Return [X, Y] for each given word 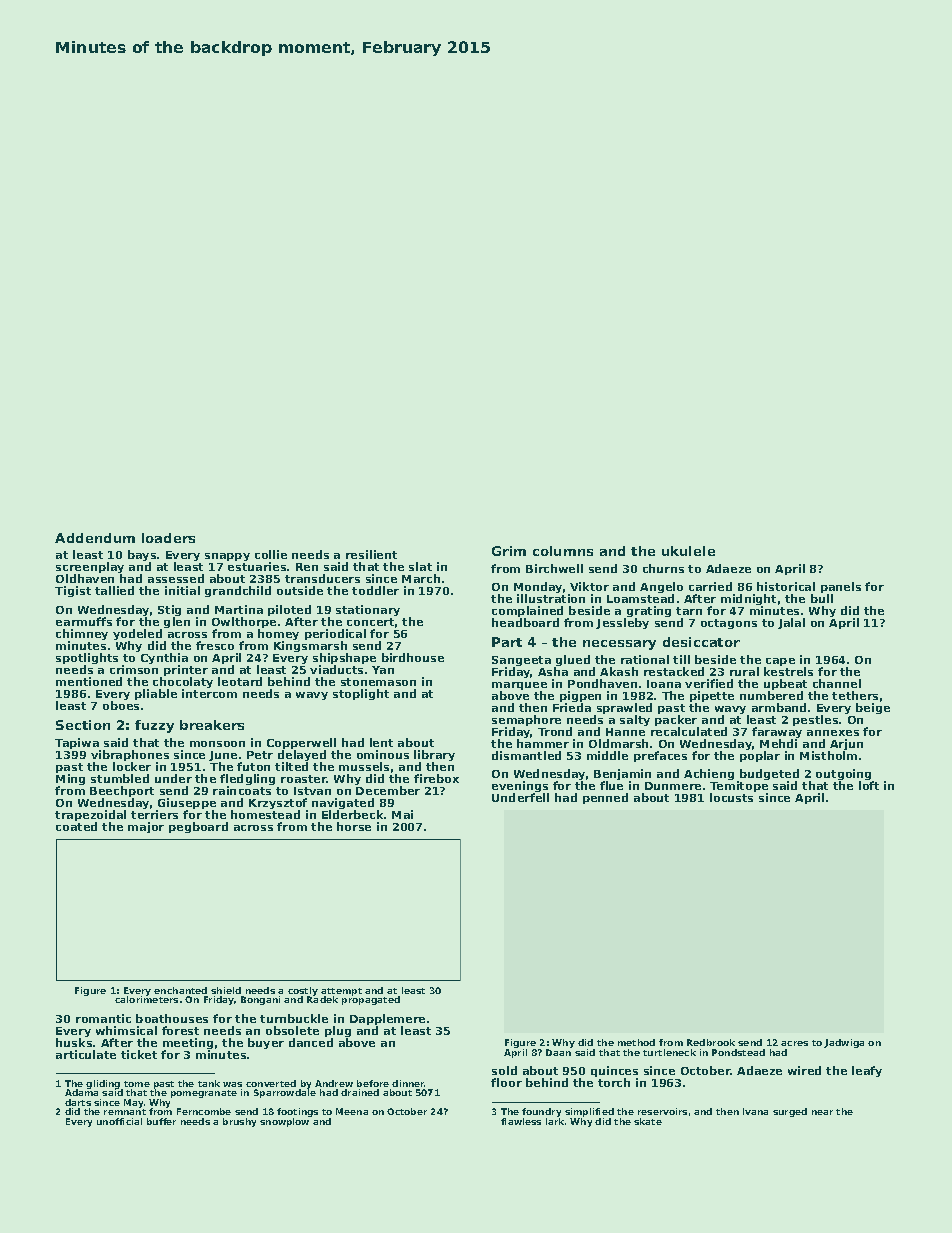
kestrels [788, 671]
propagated [371, 1001]
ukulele [688, 551]
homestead [265, 815]
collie [271, 554]
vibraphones [130, 755]
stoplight [361, 694]
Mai [402, 814]
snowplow [284, 1122]
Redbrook [711, 1042]
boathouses [172, 1018]
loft [869, 786]
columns [563, 551]
